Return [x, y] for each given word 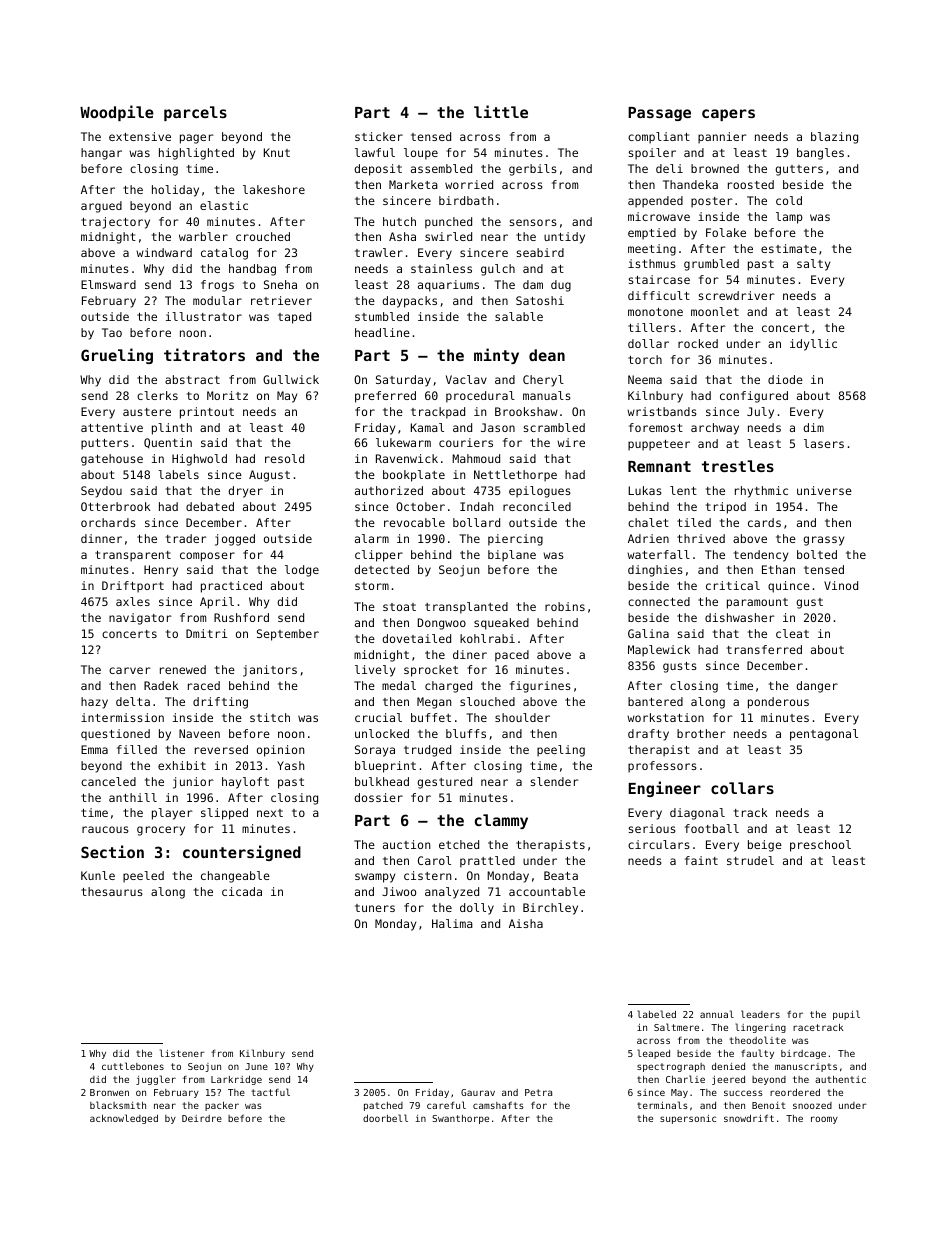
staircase [659, 279]
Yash [290, 765]
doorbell [385, 1118]
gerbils [533, 170]
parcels [195, 113]
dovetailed [416, 638]
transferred [764, 649]
